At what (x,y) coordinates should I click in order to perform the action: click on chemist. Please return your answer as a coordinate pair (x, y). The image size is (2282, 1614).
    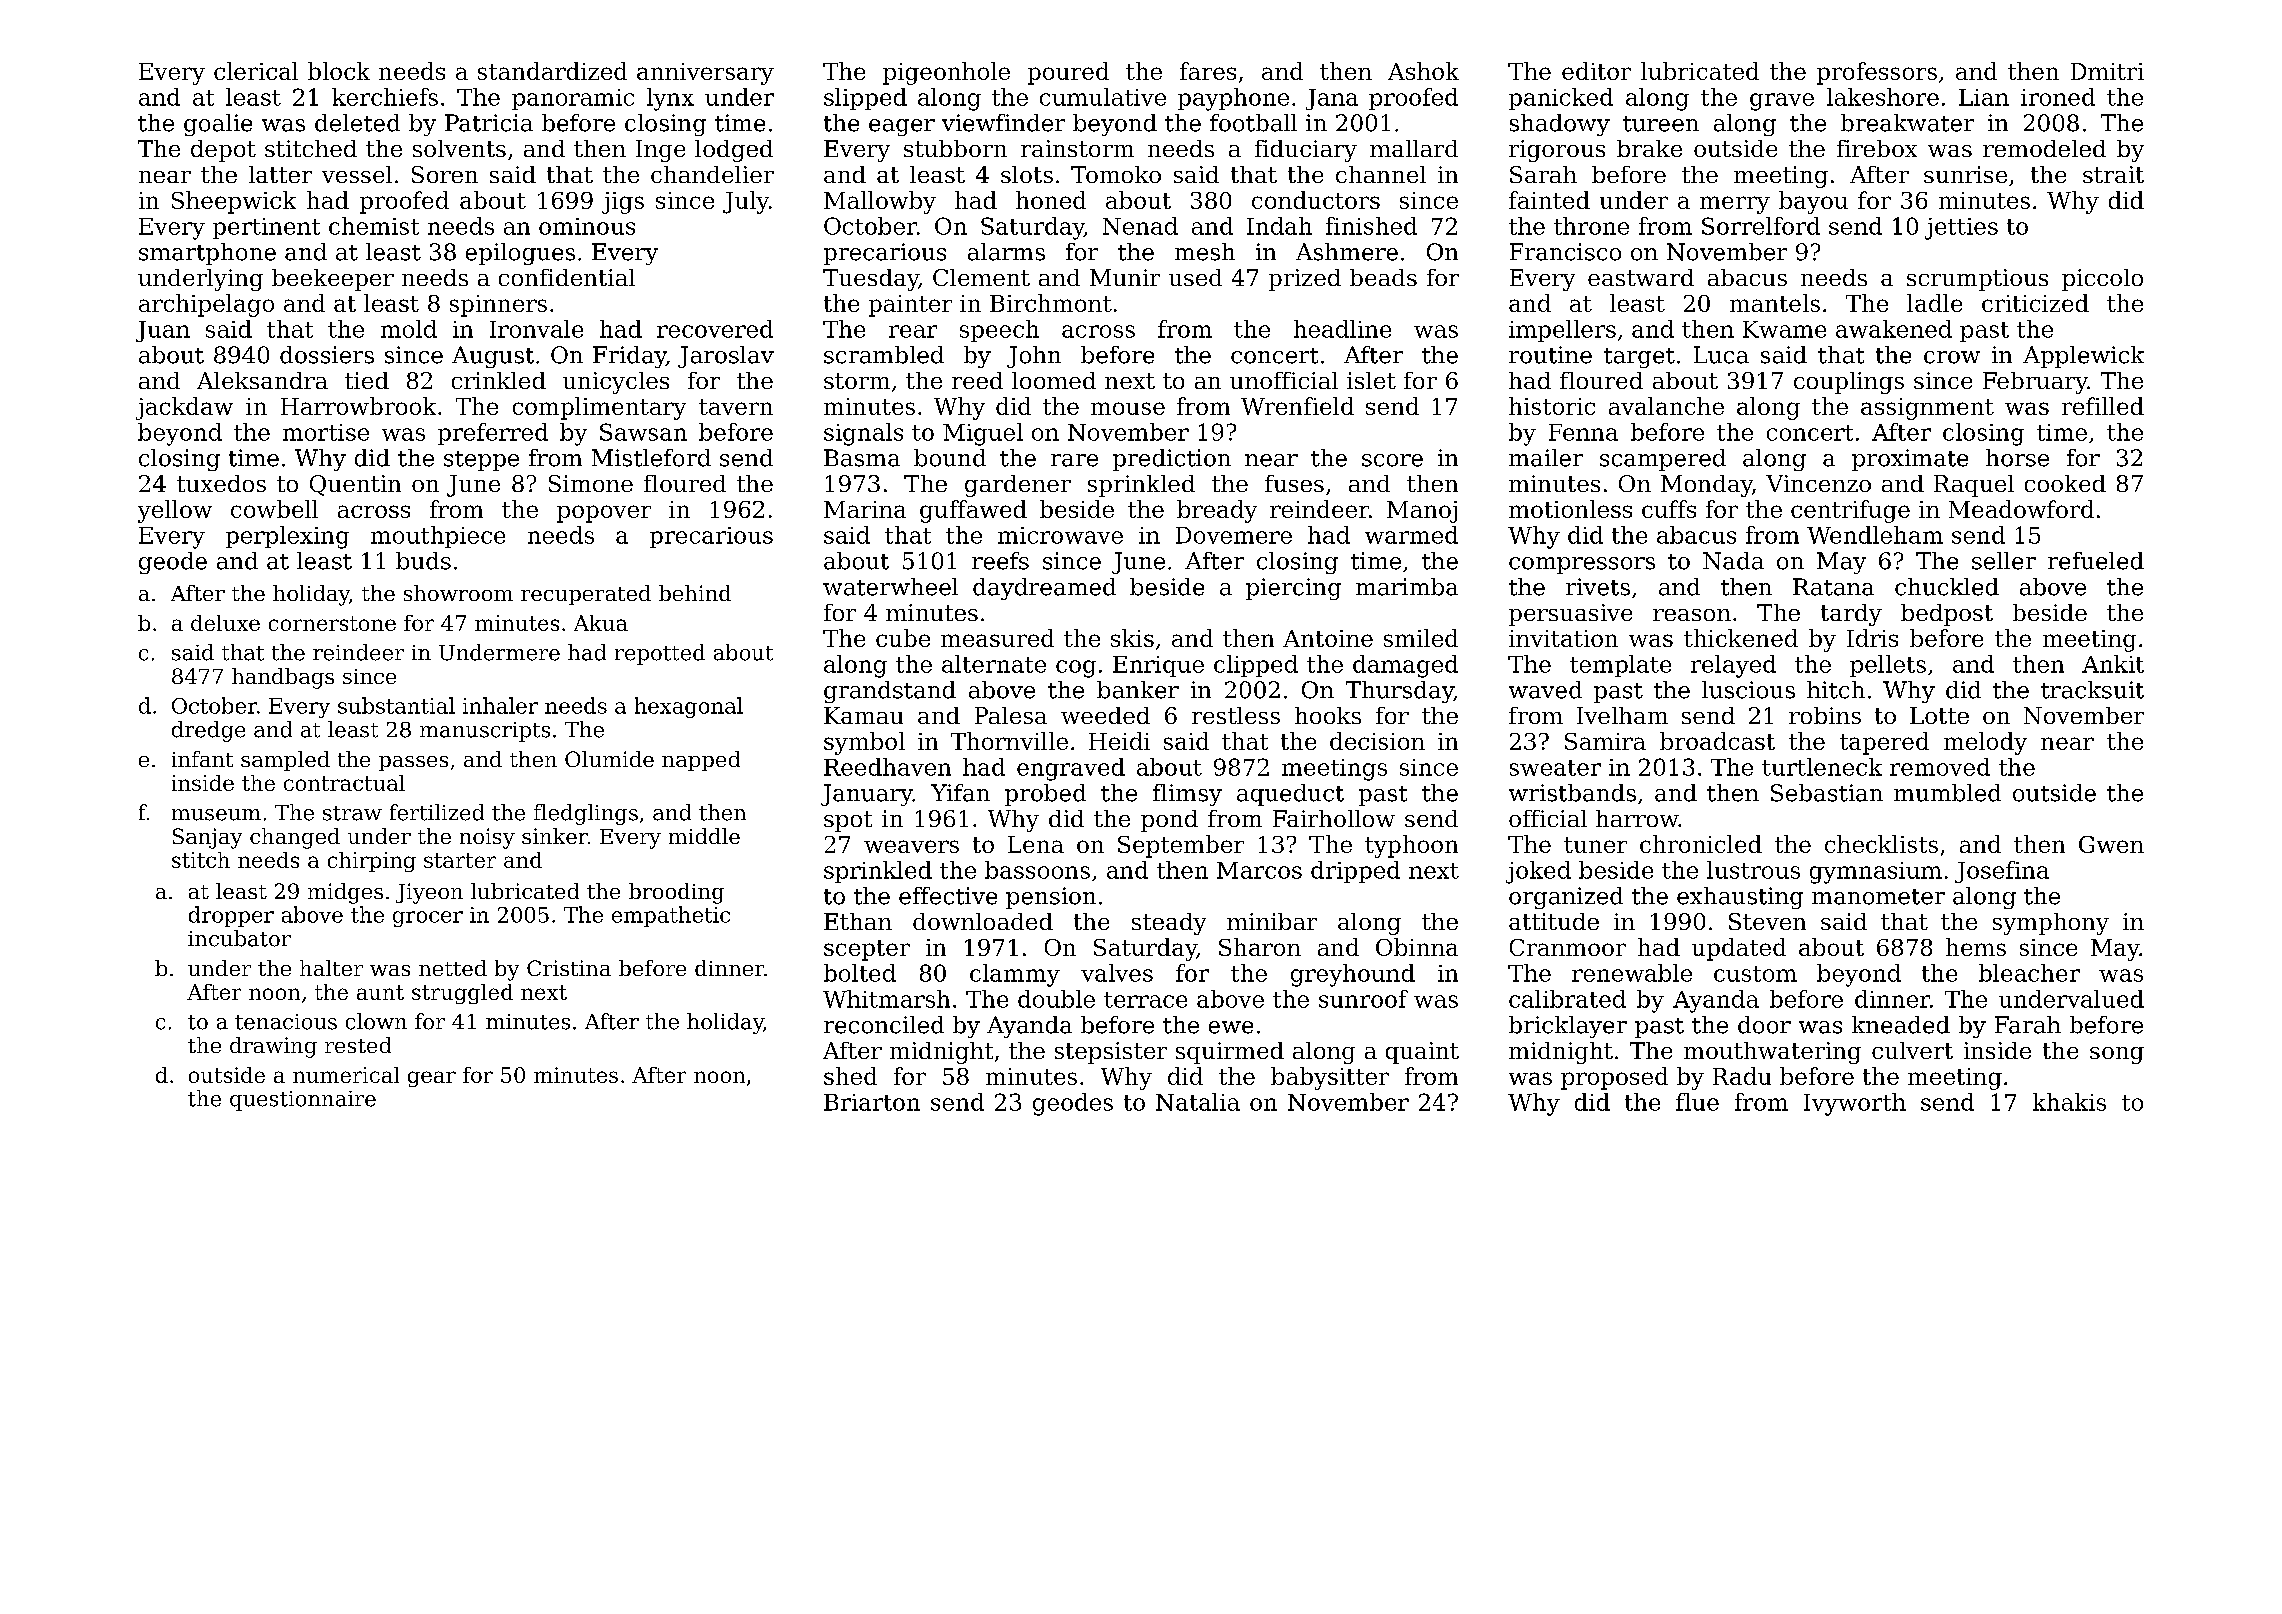
    Looking at the image, I should click on (374, 226).
